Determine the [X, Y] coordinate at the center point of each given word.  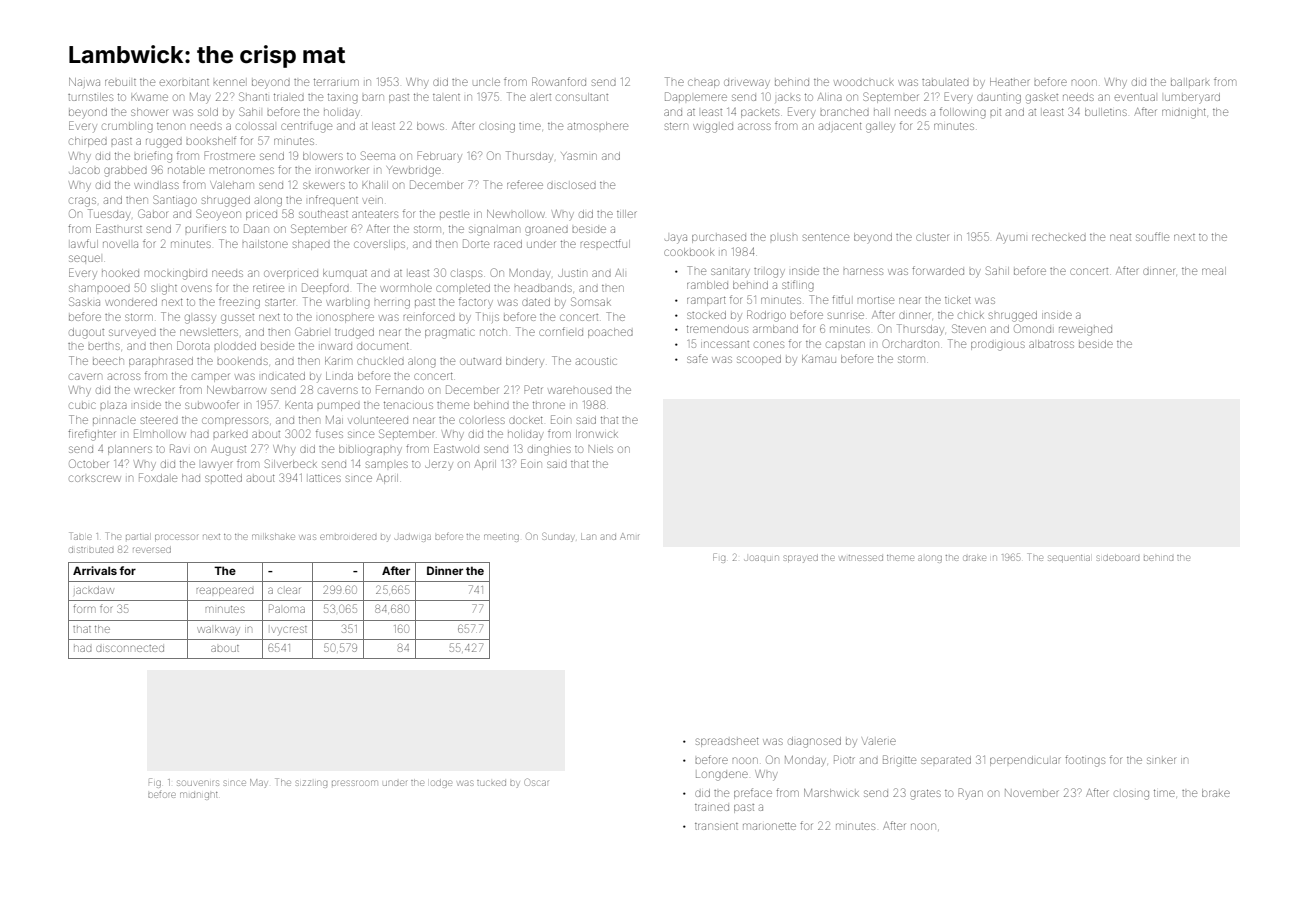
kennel [229, 82]
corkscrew [95, 478]
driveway [747, 83]
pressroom [354, 783]
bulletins [1106, 112]
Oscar [536, 782]
